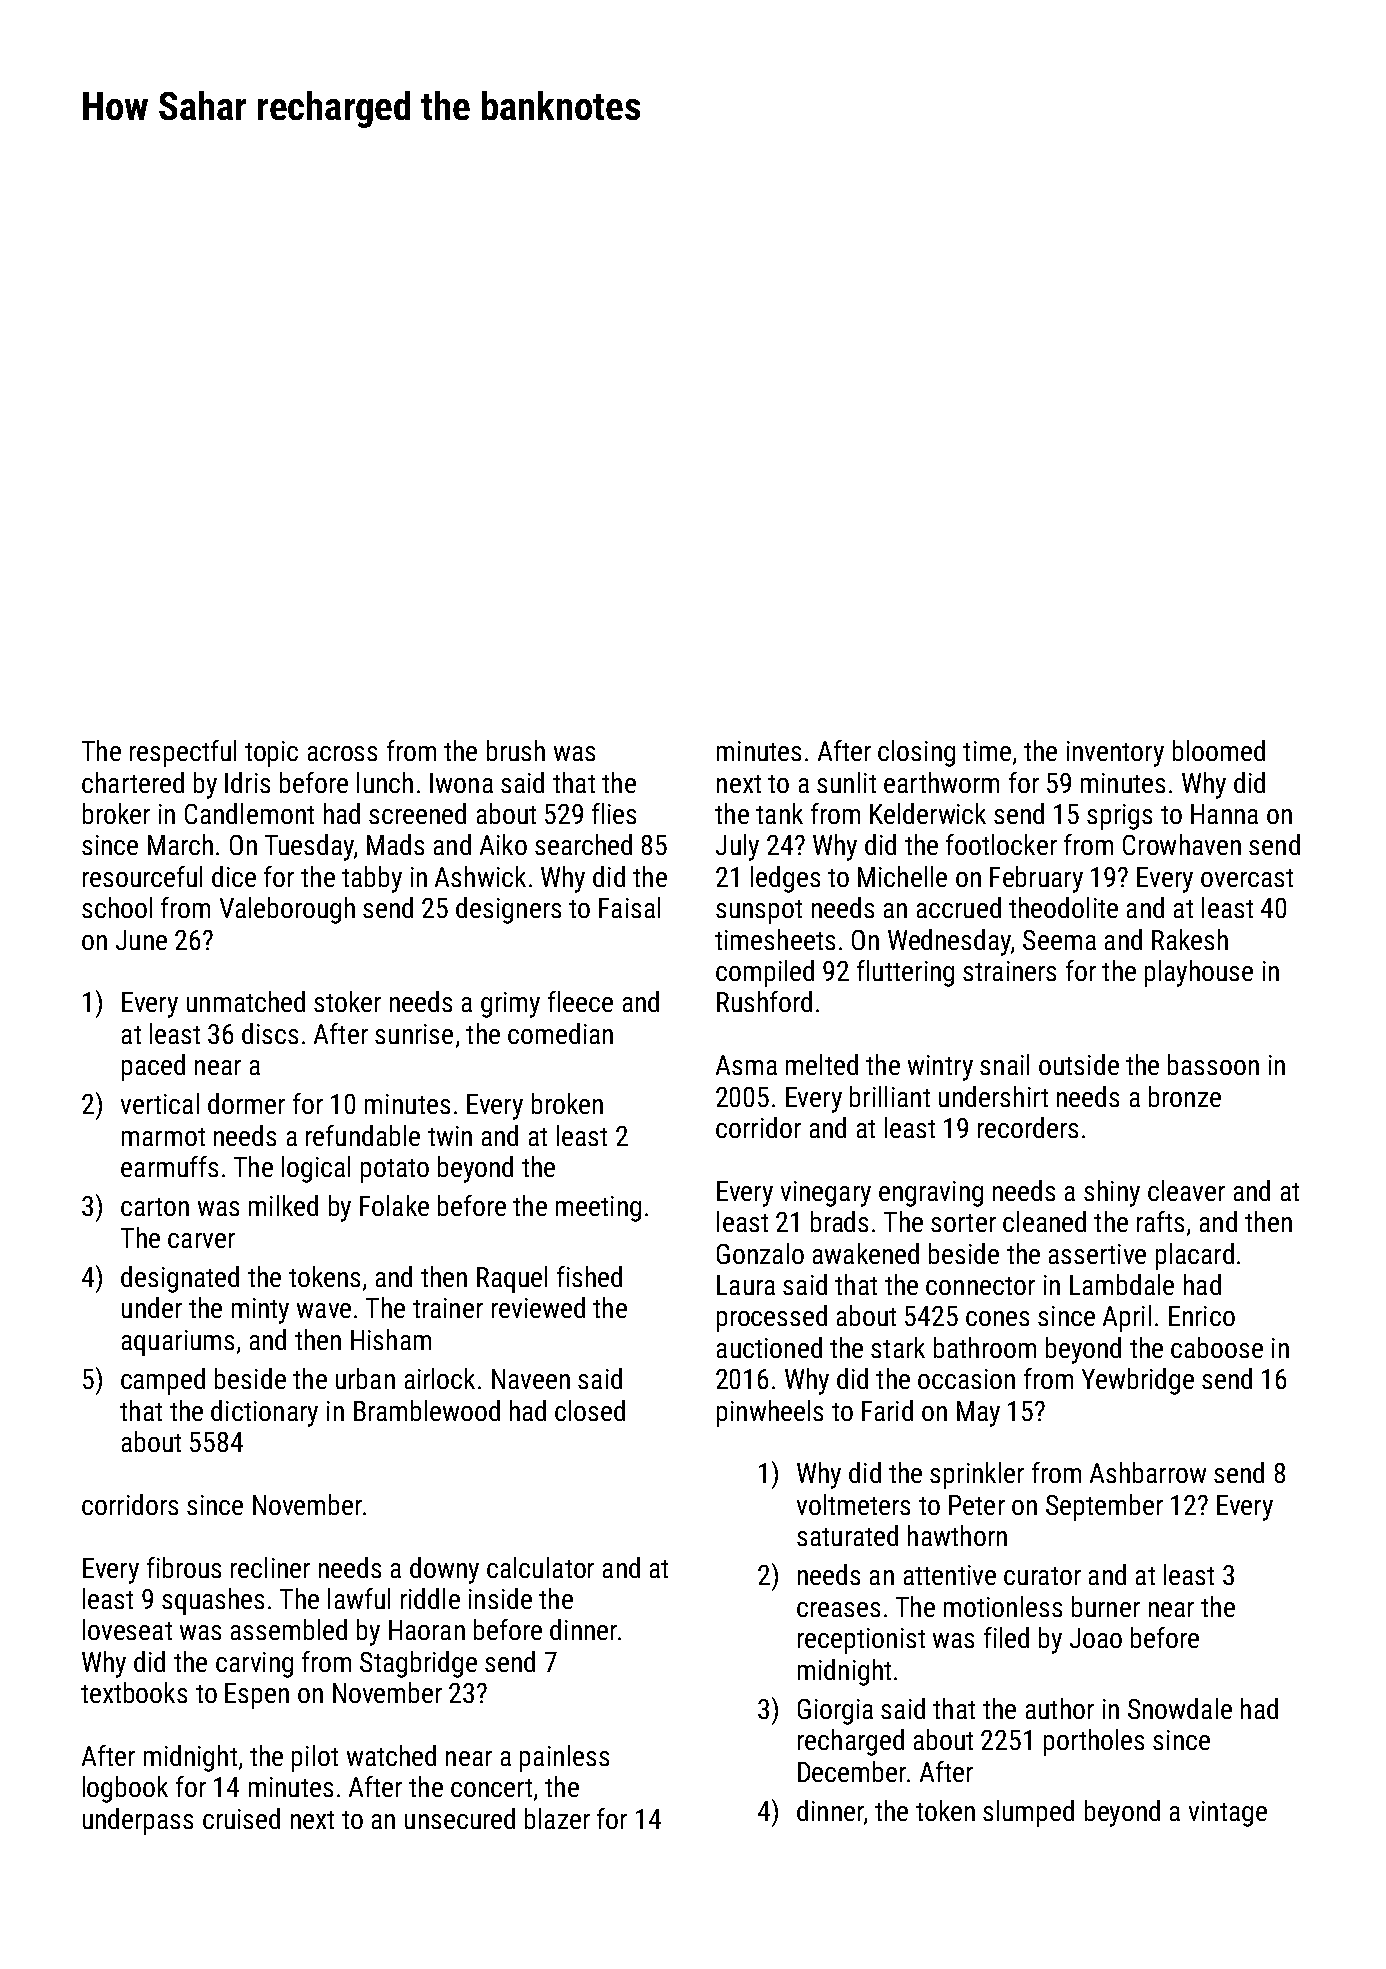 This screenshot has height=1969, width=1386. What do you see at coordinates (852, 1771) in the screenshot?
I see `December` at bounding box center [852, 1771].
